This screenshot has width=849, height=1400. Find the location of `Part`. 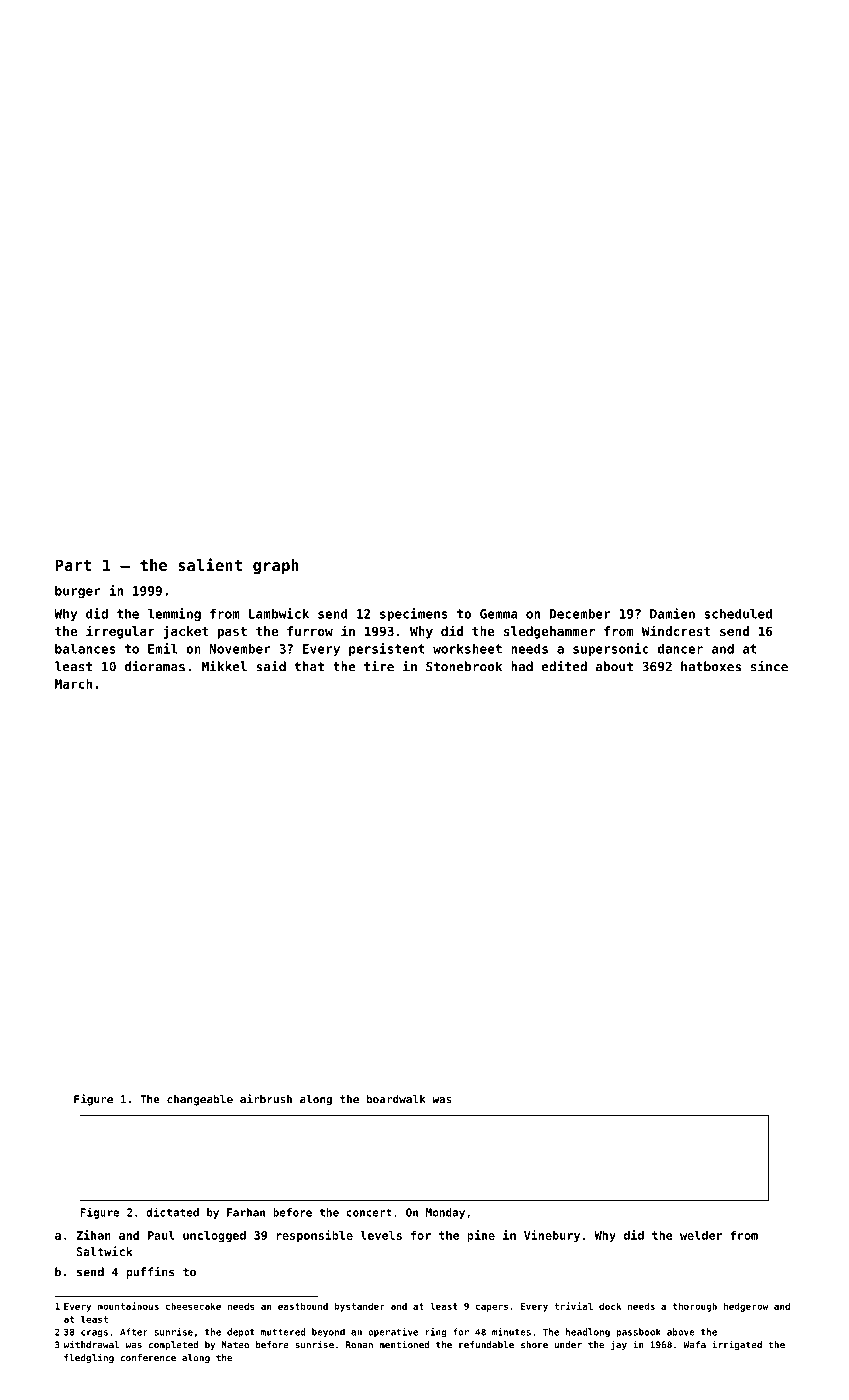

Part is located at coordinates (73, 565).
